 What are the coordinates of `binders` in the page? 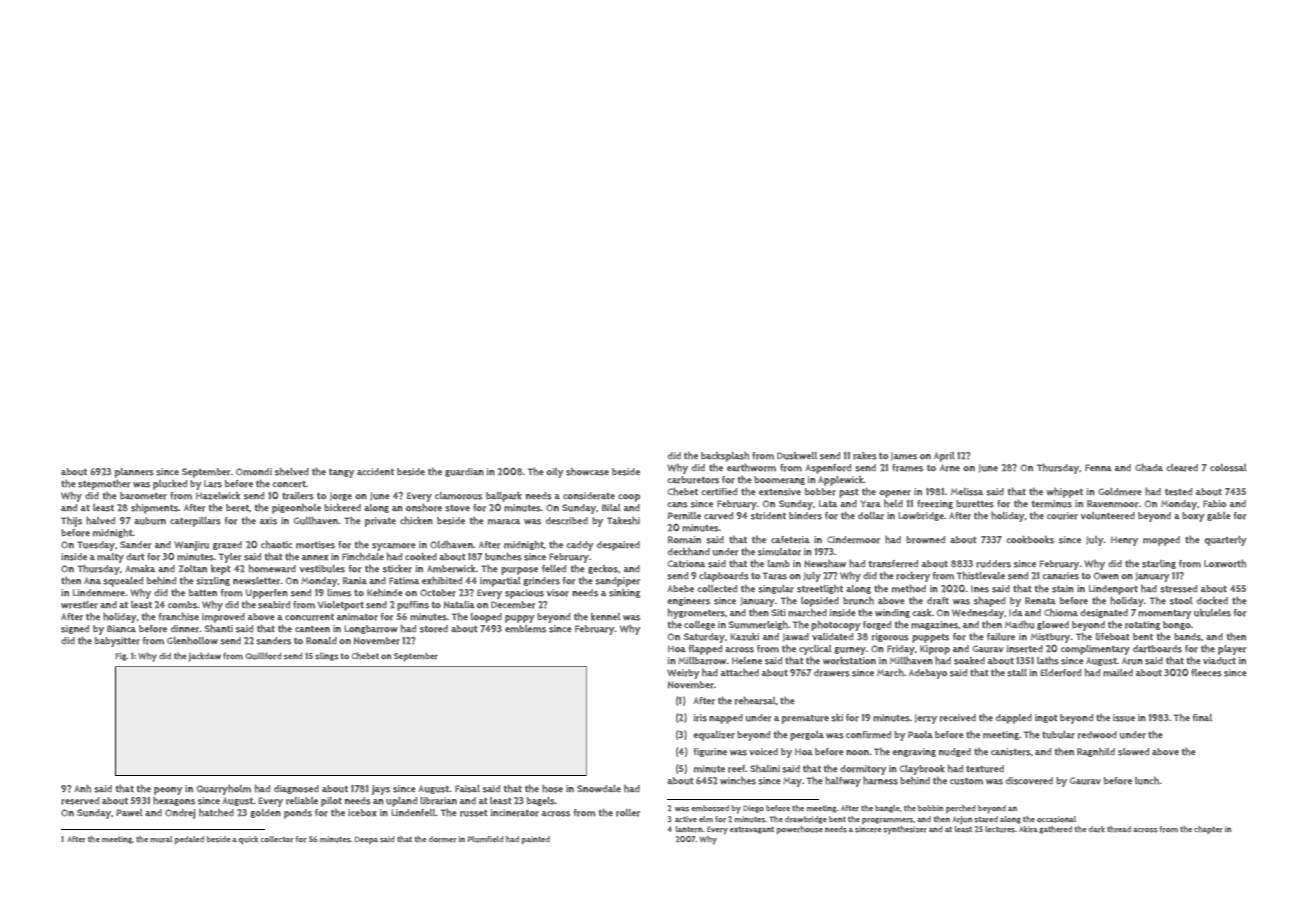 It's located at (805, 516).
